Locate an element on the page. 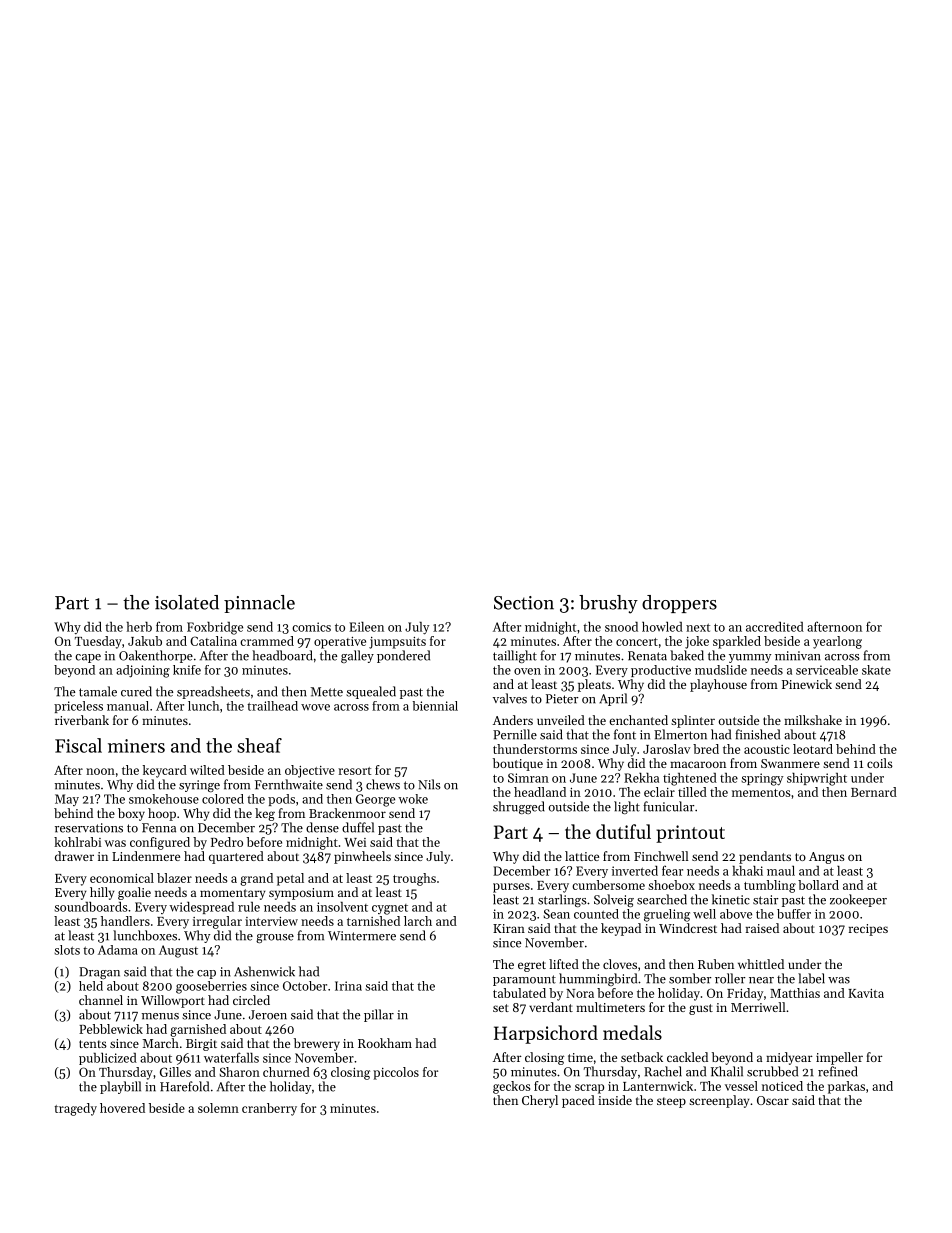 The height and width of the image is (1233, 952). isolated is located at coordinates (187, 602).
